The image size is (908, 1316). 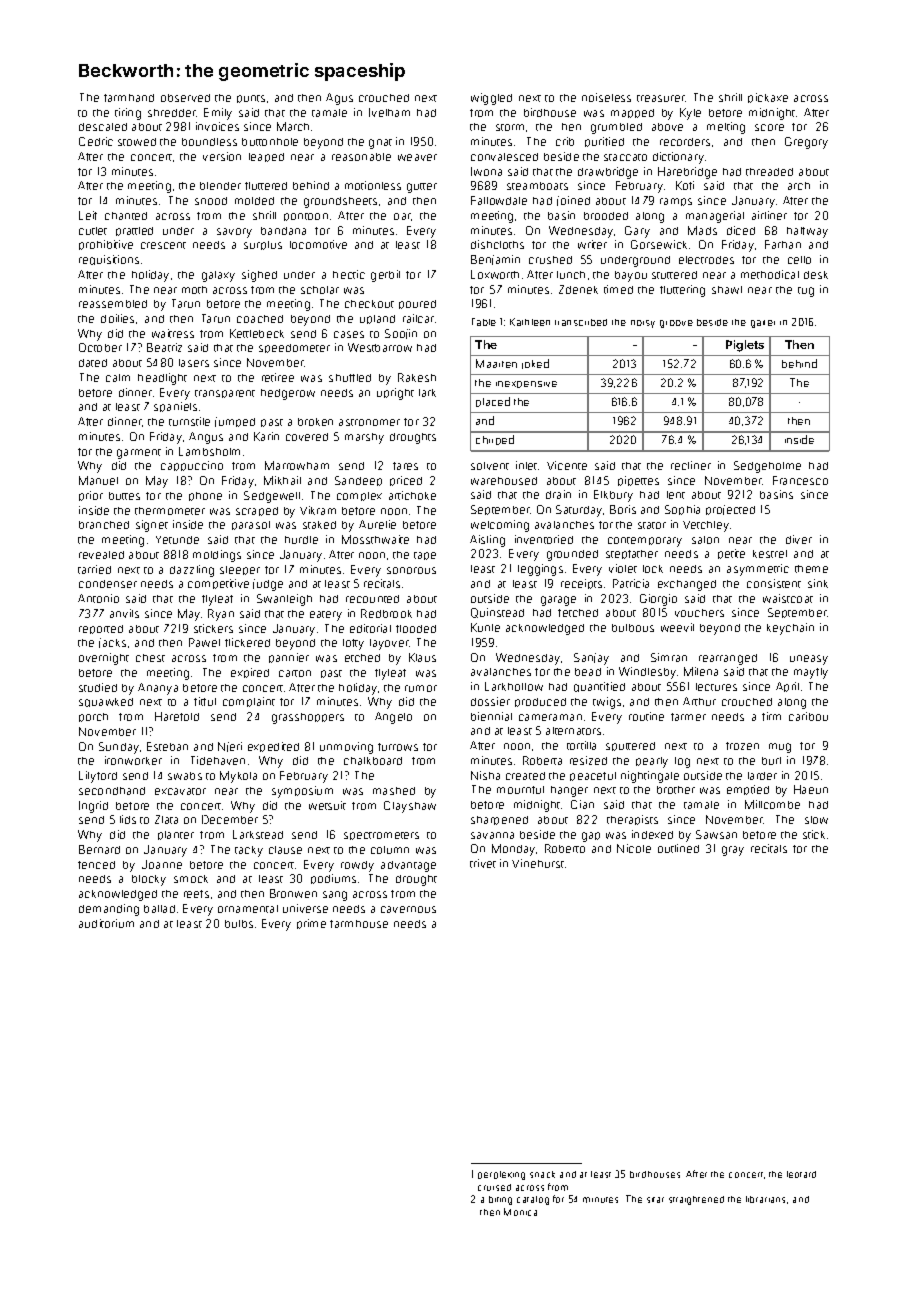 I want to click on observed, so click(x=185, y=98).
